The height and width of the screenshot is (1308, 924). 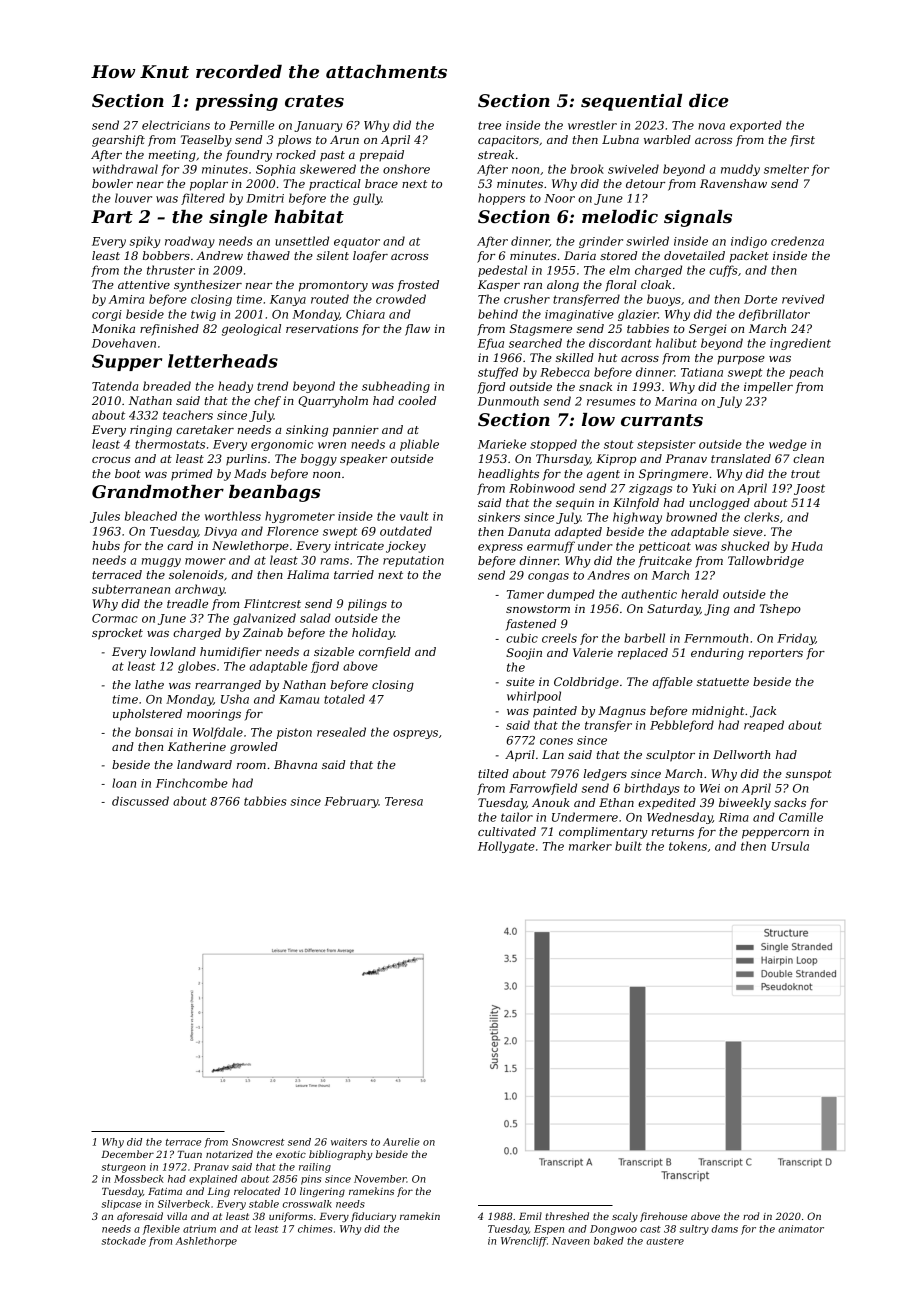 What do you see at coordinates (628, 846) in the screenshot?
I see `built` at bounding box center [628, 846].
